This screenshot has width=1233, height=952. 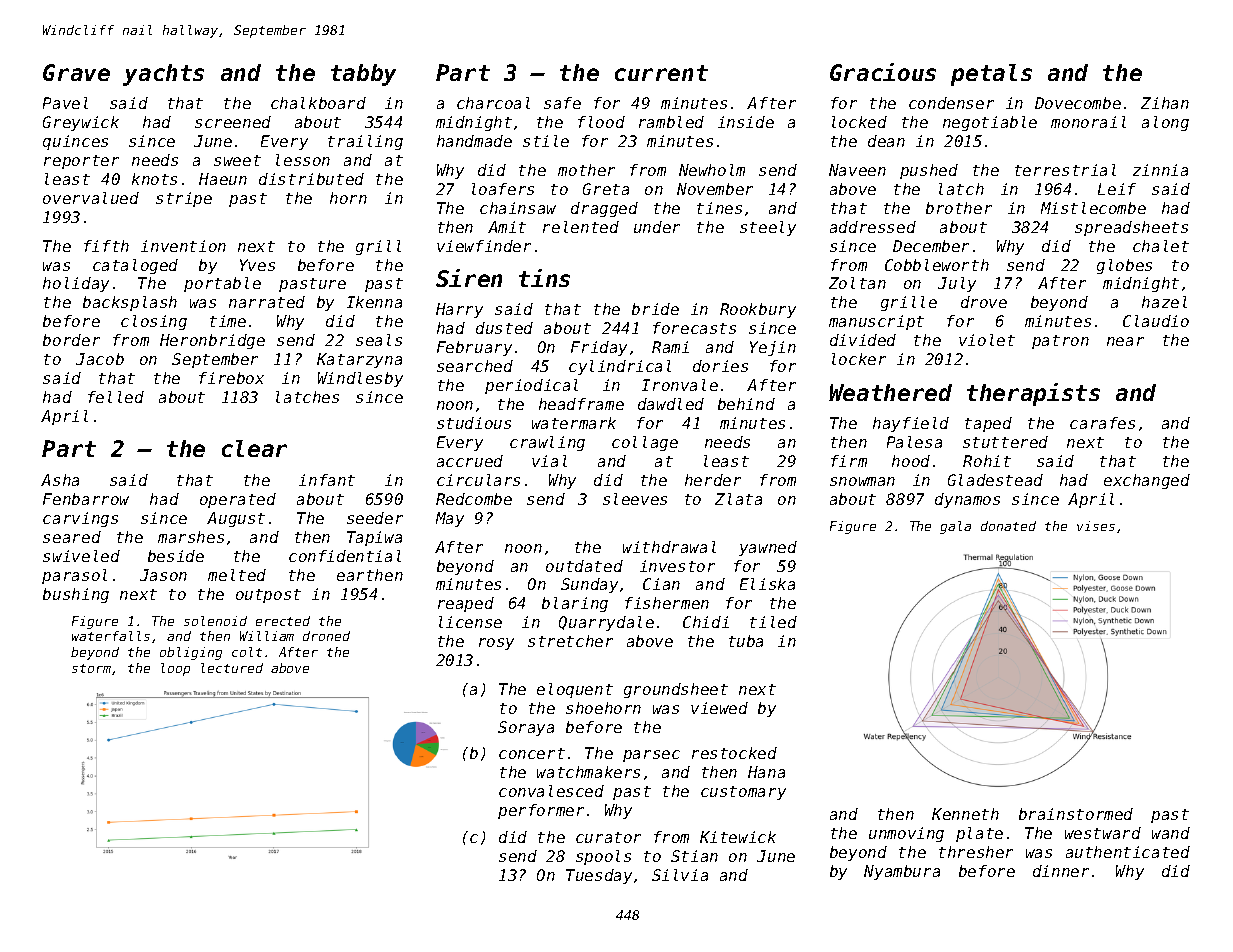 What do you see at coordinates (237, 160) in the screenshot?
I see `sweet` at bounding box center [237, 160].
